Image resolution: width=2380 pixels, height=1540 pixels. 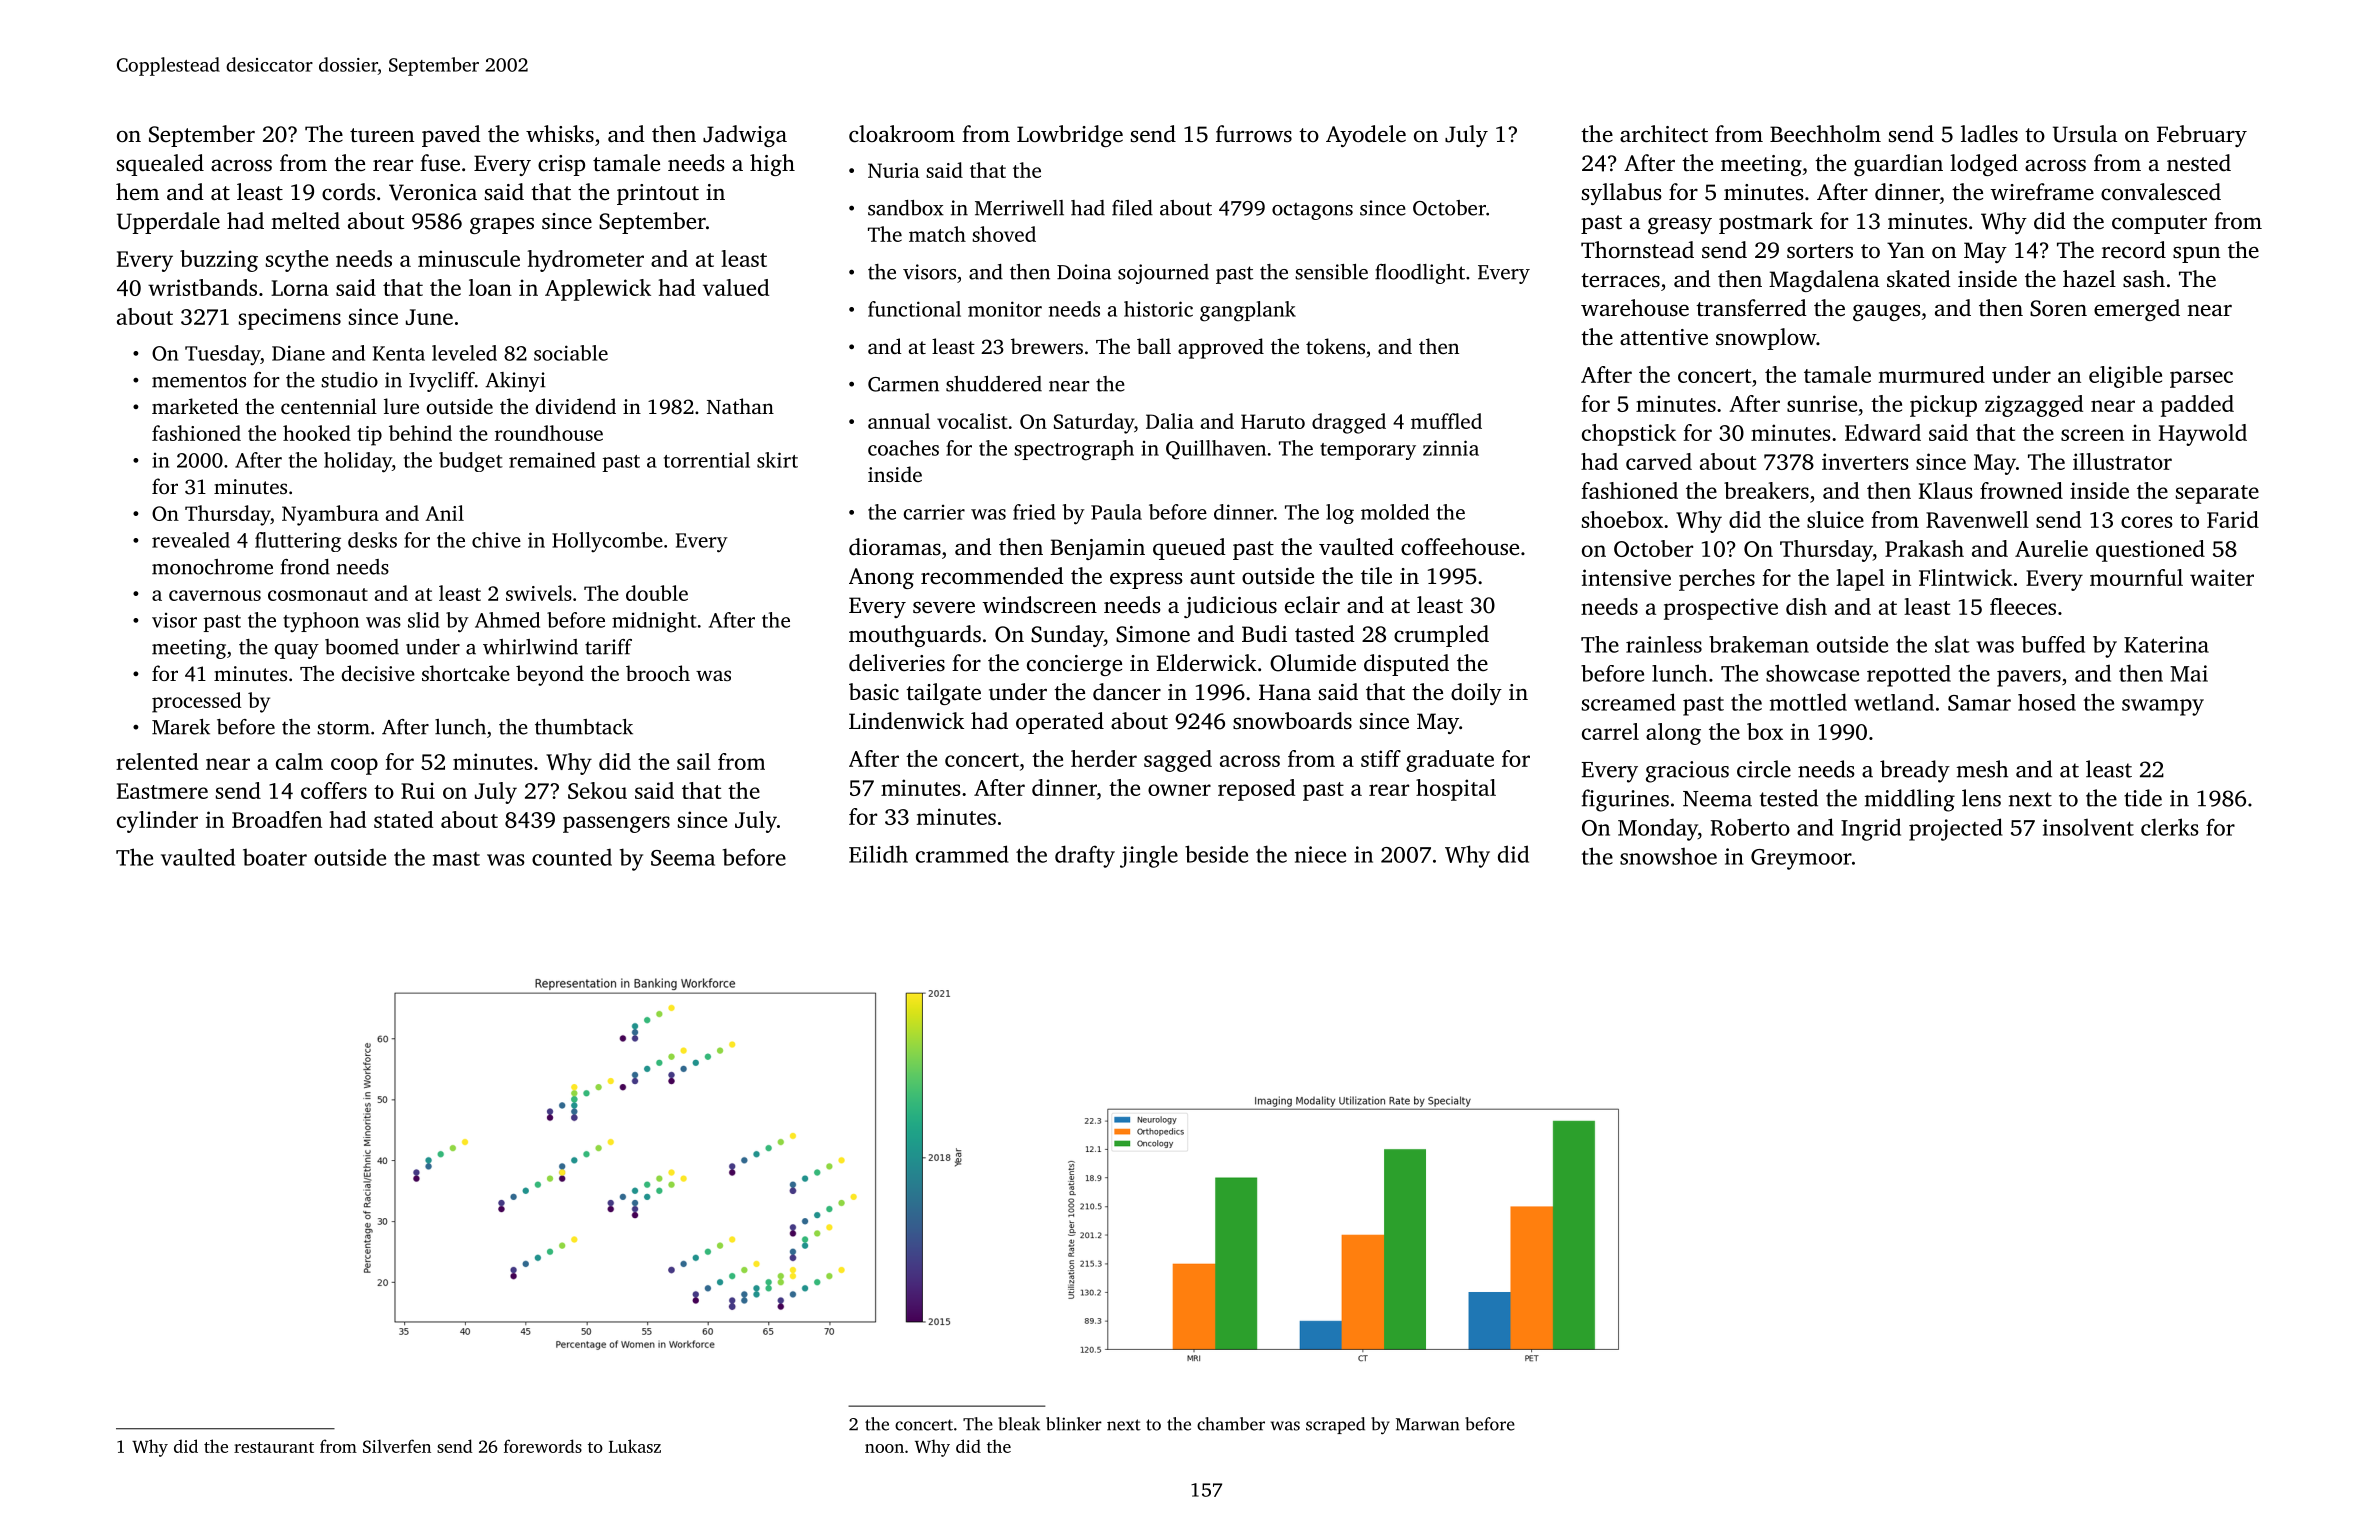 What do you see at coordinates (1966, 577) in the document?
I see `Flintwick` at bounding box center [1966, 577].
